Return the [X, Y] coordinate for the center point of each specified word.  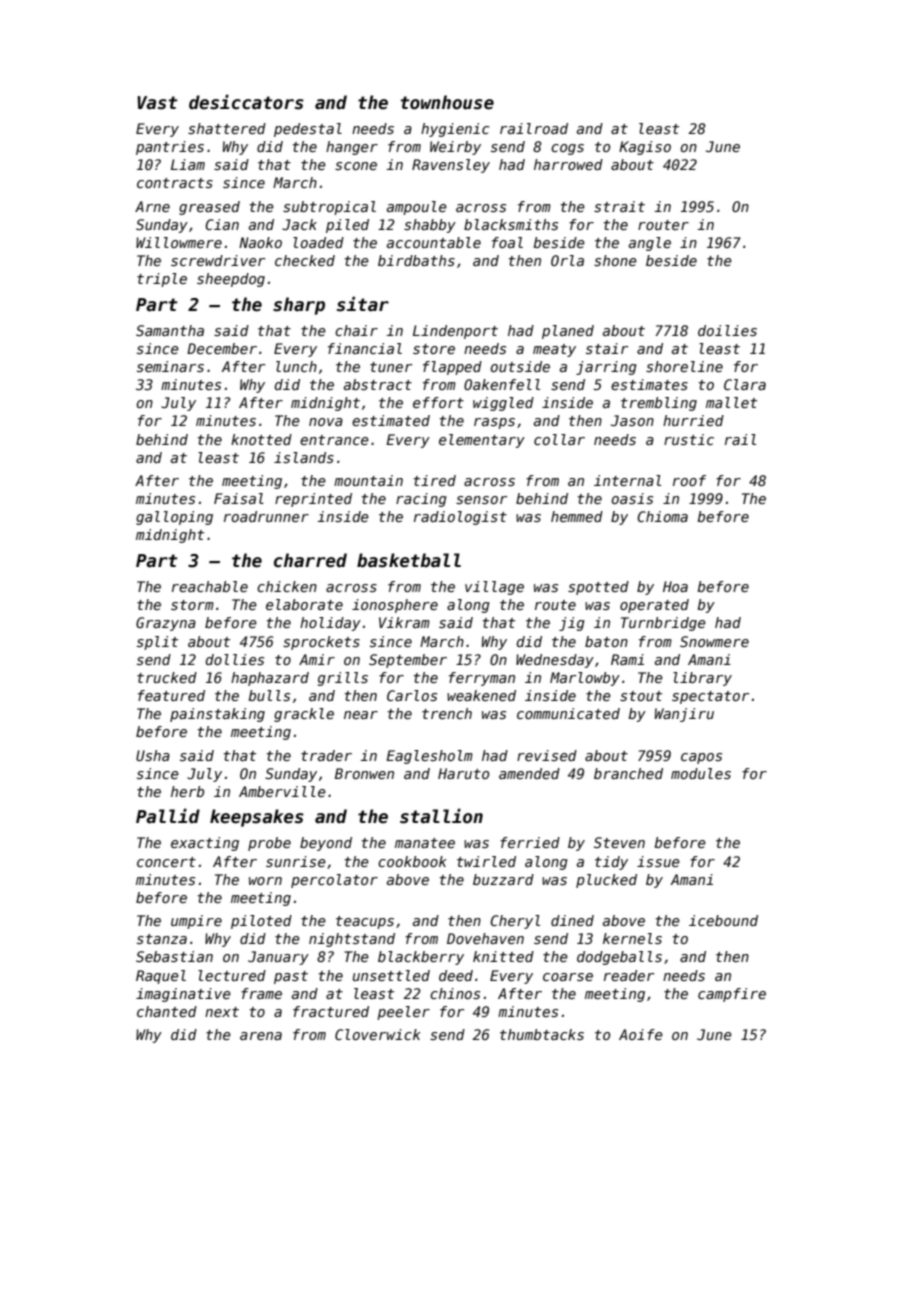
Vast [157, 103]
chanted [167, 1011]
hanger [352, 148]
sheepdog [231, 280]
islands [304, 457]
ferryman [482, 679]
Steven [619, 842]
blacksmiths [511, 224]
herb [187, 791]
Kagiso [645, 148]
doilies [727, 330]
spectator [710, 697]
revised [547, 755]
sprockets [321, 643]
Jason [632, 420]
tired [435, 480]
